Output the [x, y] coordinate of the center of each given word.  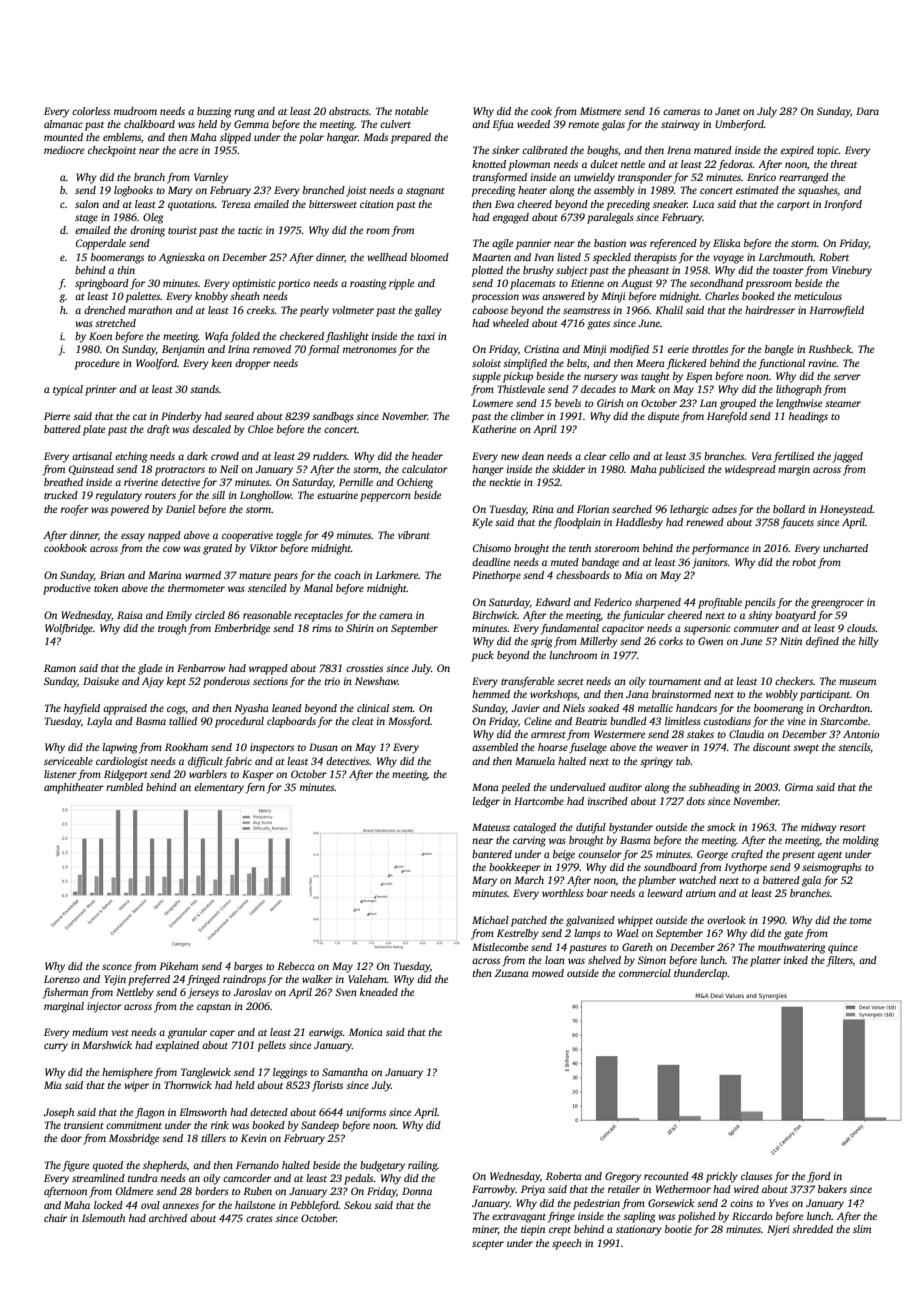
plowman [529, 165]
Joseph [59, 1113]
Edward [553, 602]
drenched [105, 310]
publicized [682, 470]
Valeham [367, 979]
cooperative [247, 536]
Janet [727, 111]
